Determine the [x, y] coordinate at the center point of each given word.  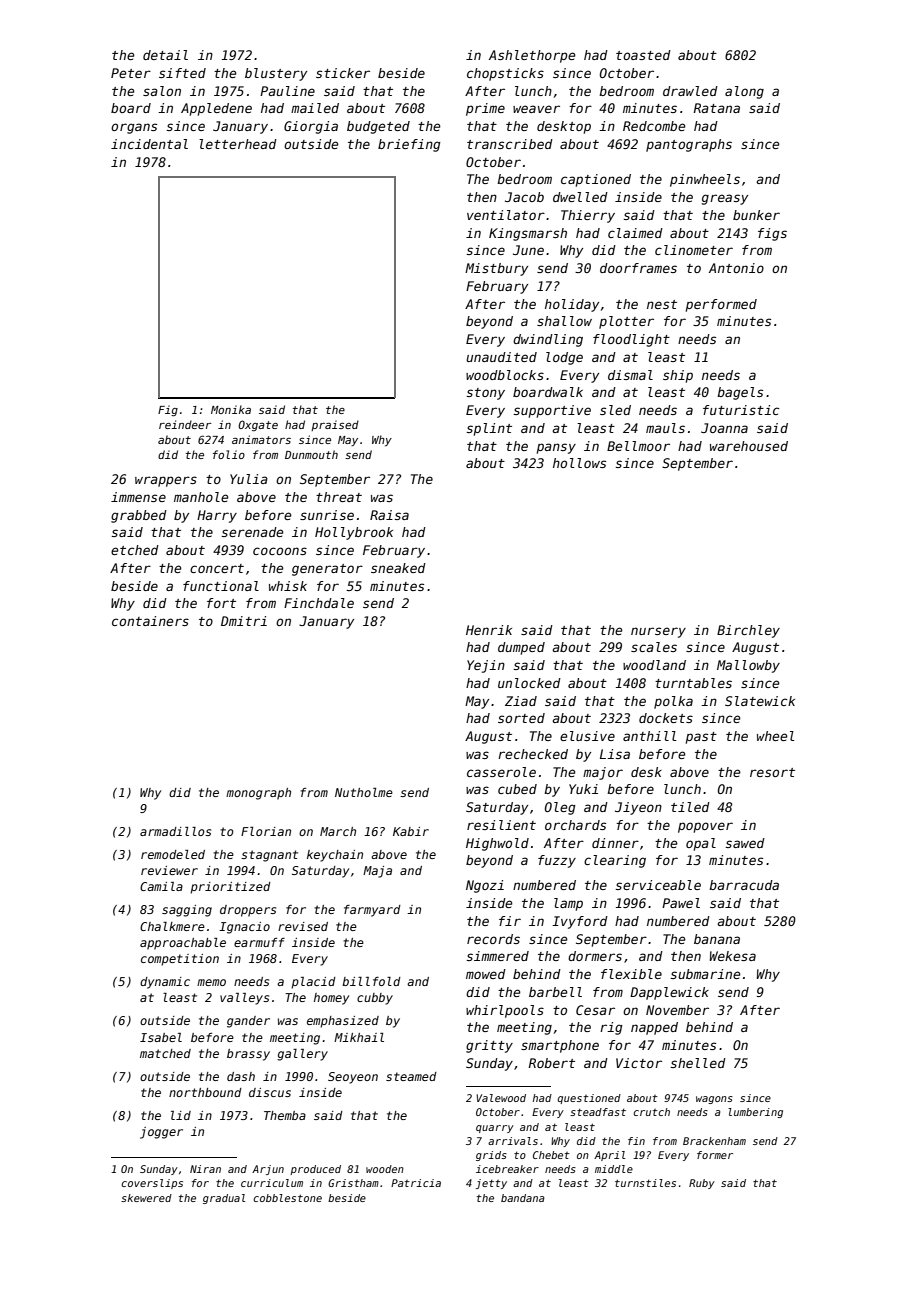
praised [335, 425]
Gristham [353, 1183]
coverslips [152, 1184]
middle [614, 1169]
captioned [596, 180]
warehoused [749, 446]
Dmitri [244, 621]
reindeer [185, 424]
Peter [131, 73]
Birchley [748, 631]
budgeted [378, 127]
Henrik [489, 630]
